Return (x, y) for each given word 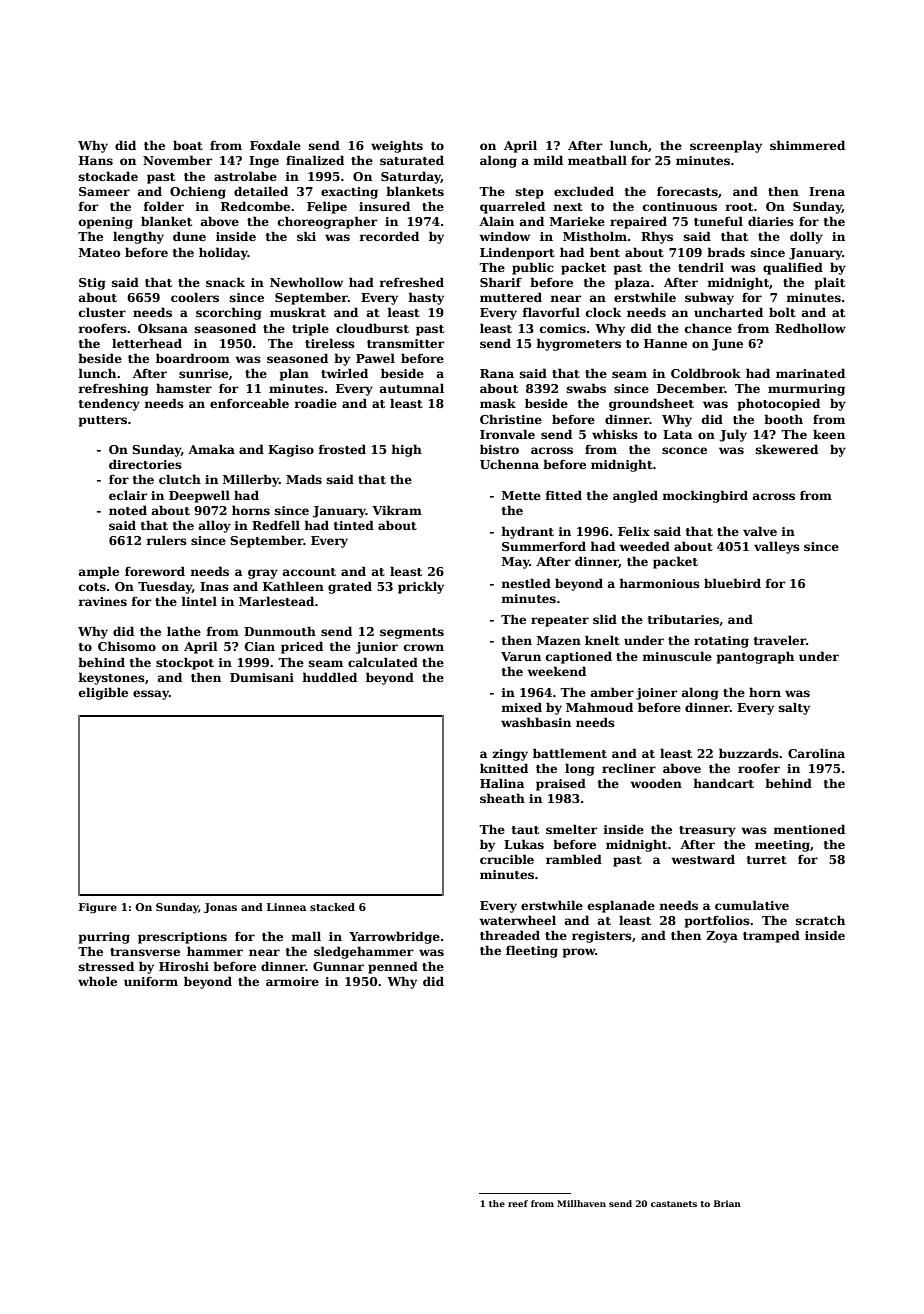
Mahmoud (599, 707)
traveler (780, 640)
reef (518, 1203)
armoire (292, 981)
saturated (412, 160)
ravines (102, 601)
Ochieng (198, 192)
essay (151, 695)
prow (579, 953)
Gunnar (338, 966)
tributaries (683, 619)
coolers (195, 297)
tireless (330, 343)
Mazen (559, 640)
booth (783, 419)
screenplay (726, 146)
